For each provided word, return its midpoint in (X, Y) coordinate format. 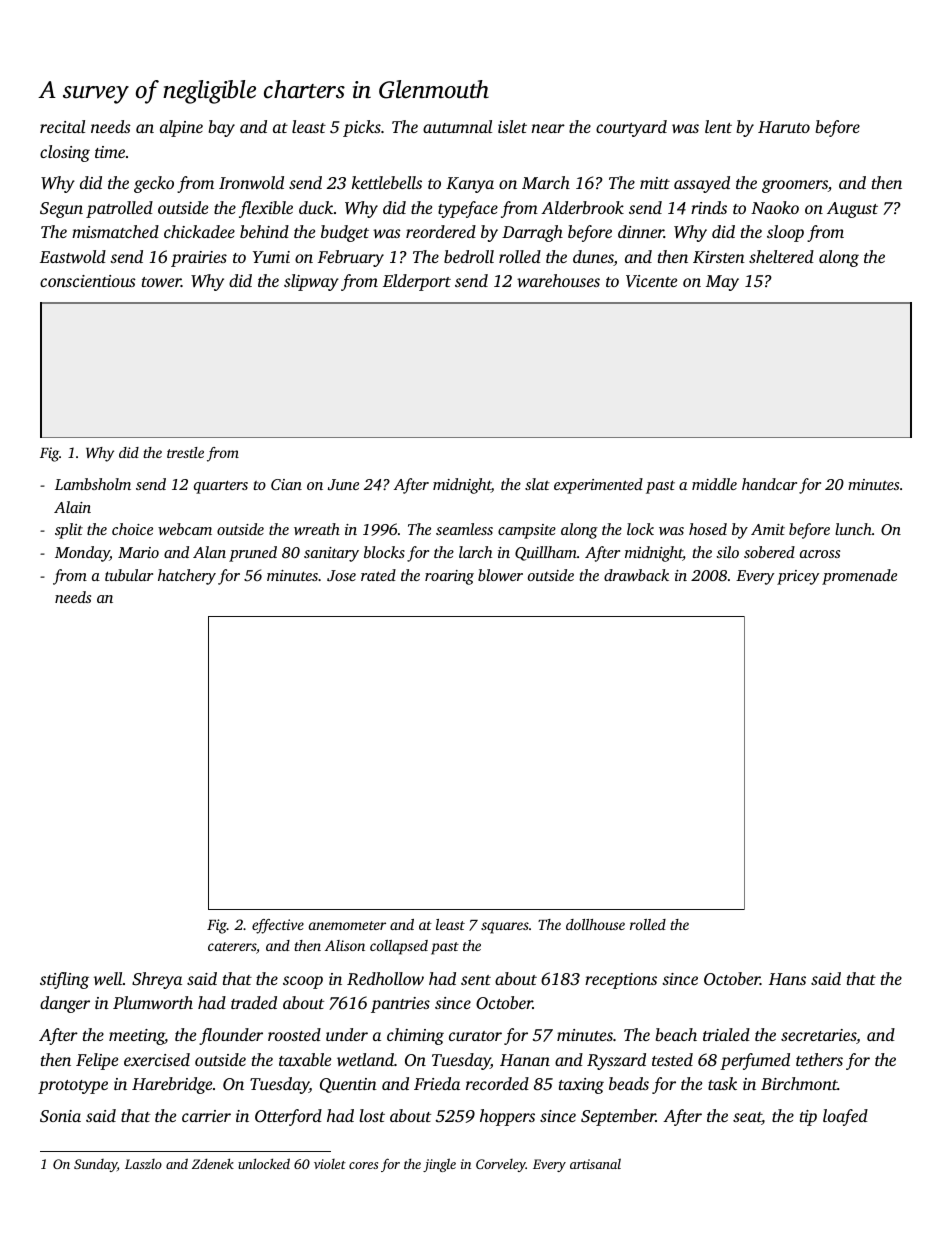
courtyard (631, 128)
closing (65, 153)
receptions (621, 981)
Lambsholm (93, 484)
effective (278, 926)
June (343, 484)
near (548, 128)
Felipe (97, 1061)
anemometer (347, 925)
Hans (787, 979)
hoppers (507, 1117)
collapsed (399, 947)
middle (714, 484)
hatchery (187, 577)
